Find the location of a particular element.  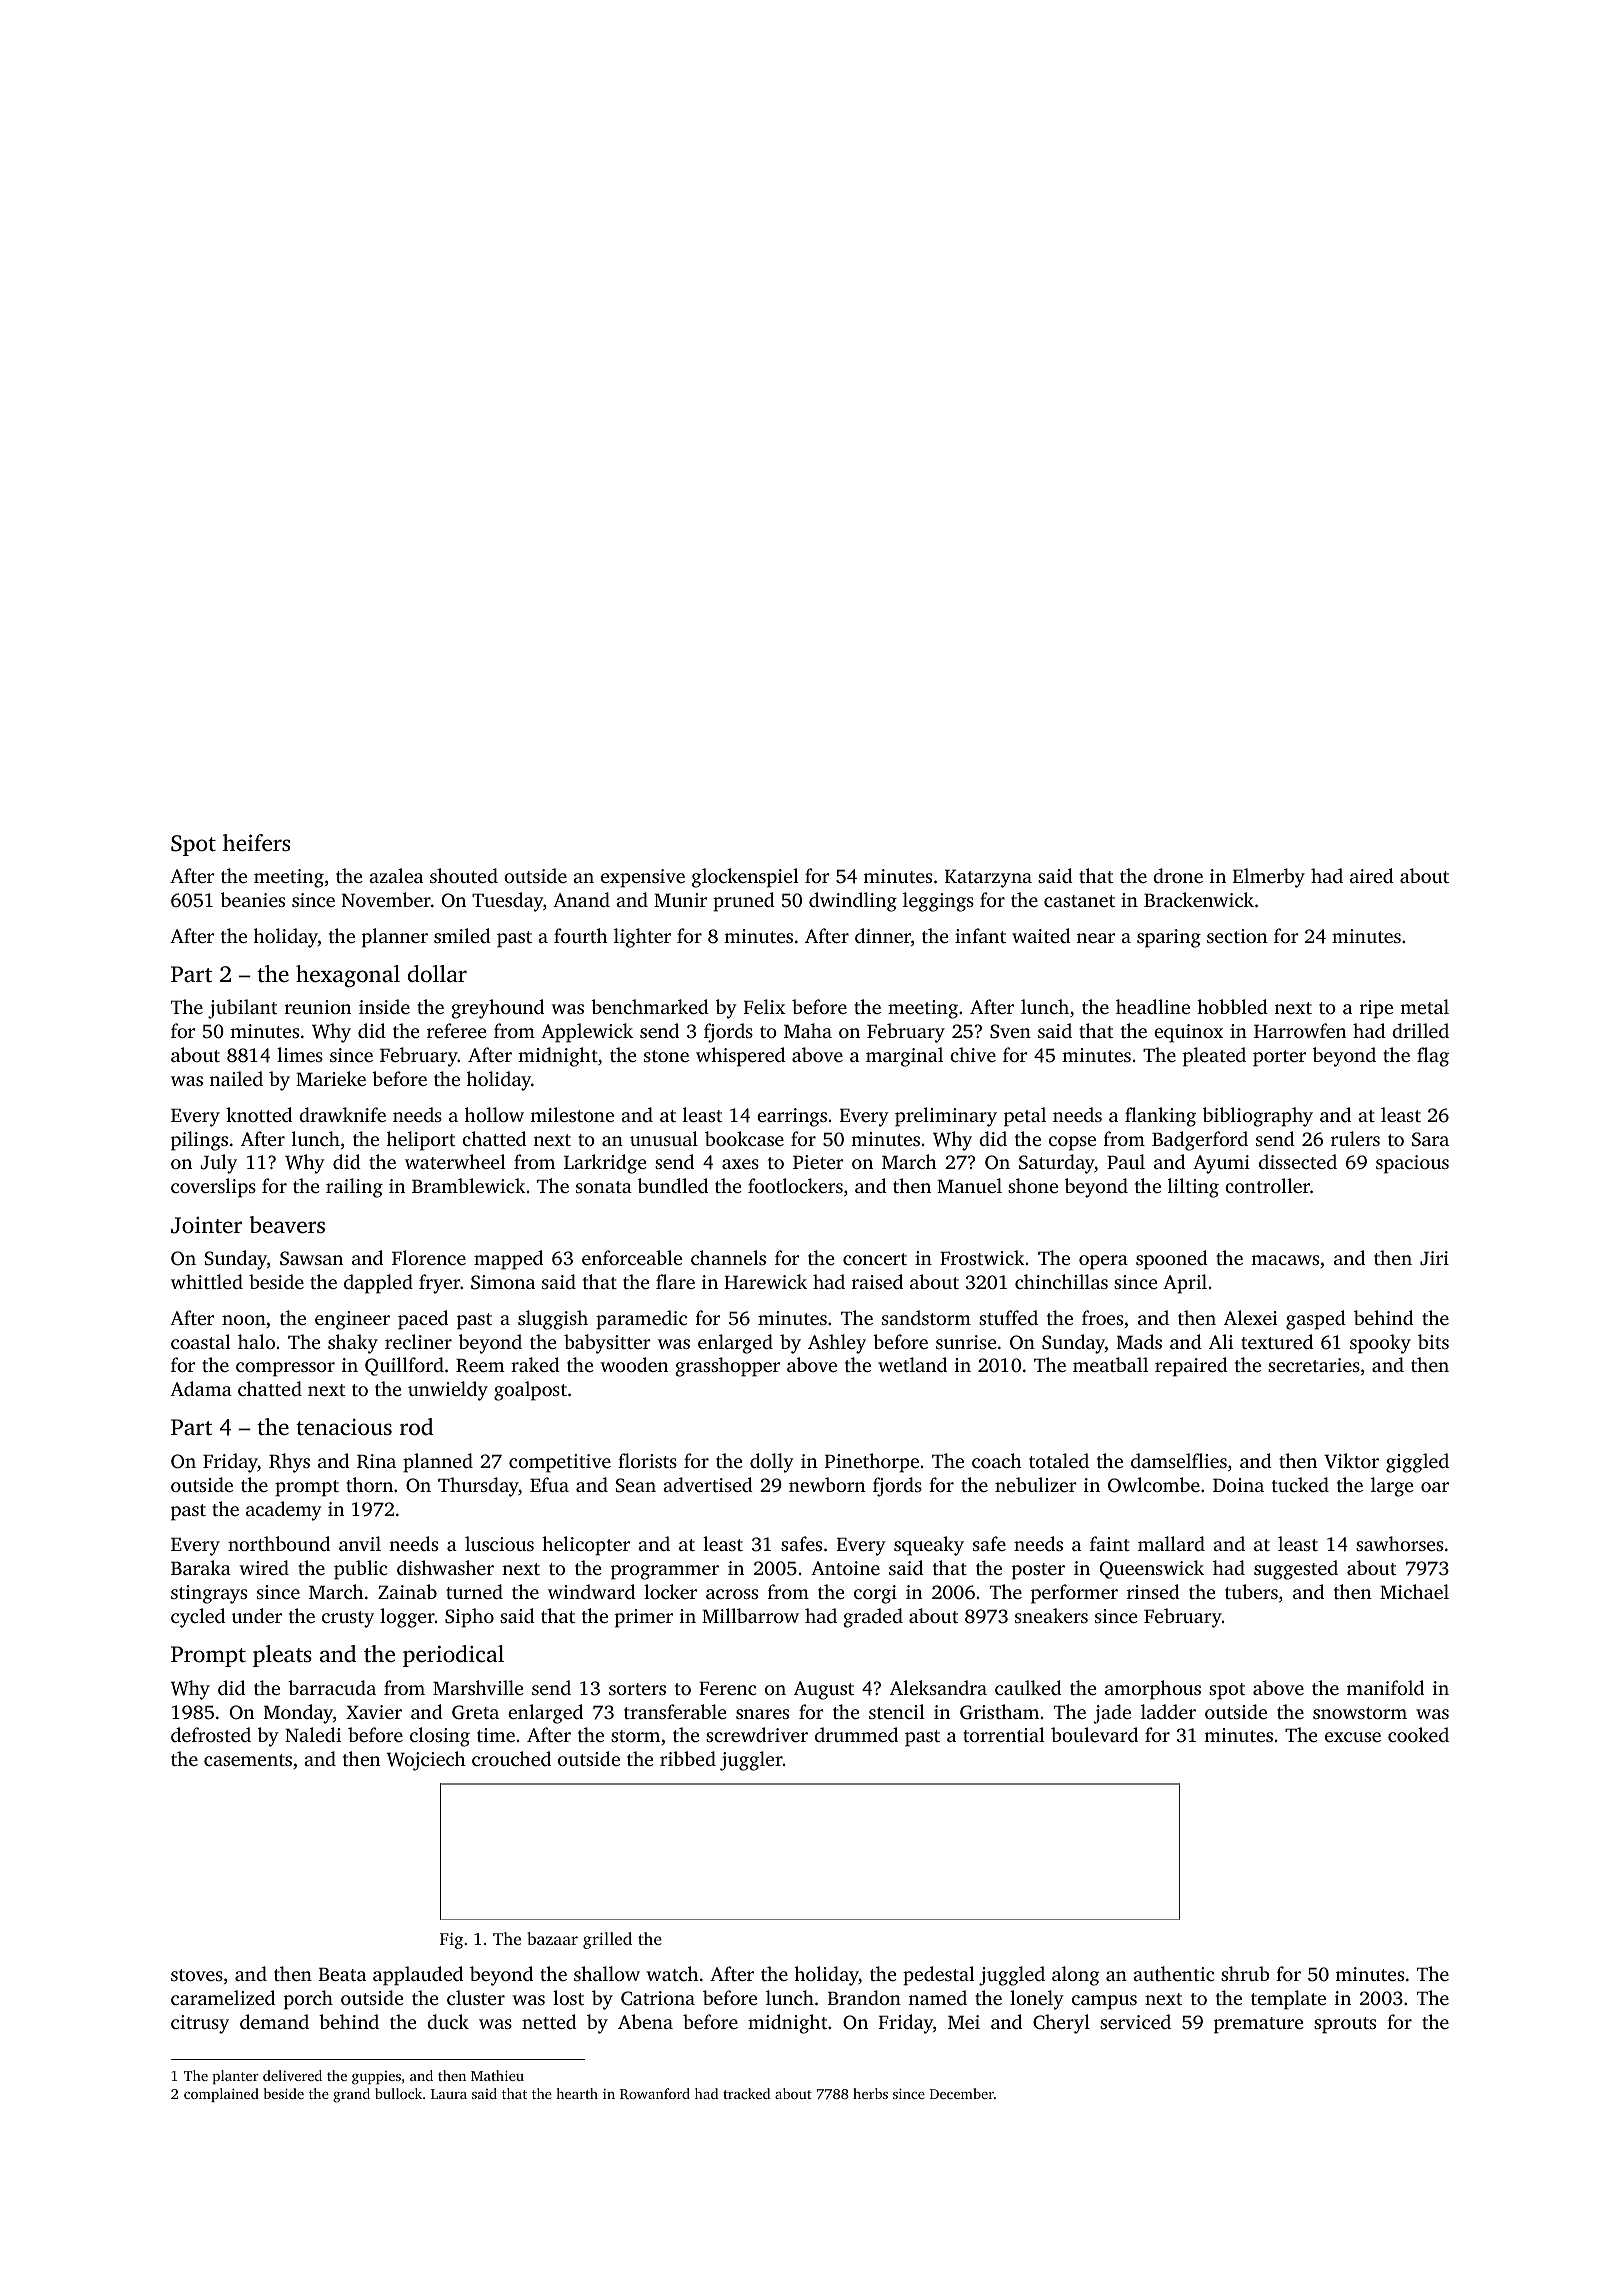

Antoine is located at coordinates (845, 1568).
